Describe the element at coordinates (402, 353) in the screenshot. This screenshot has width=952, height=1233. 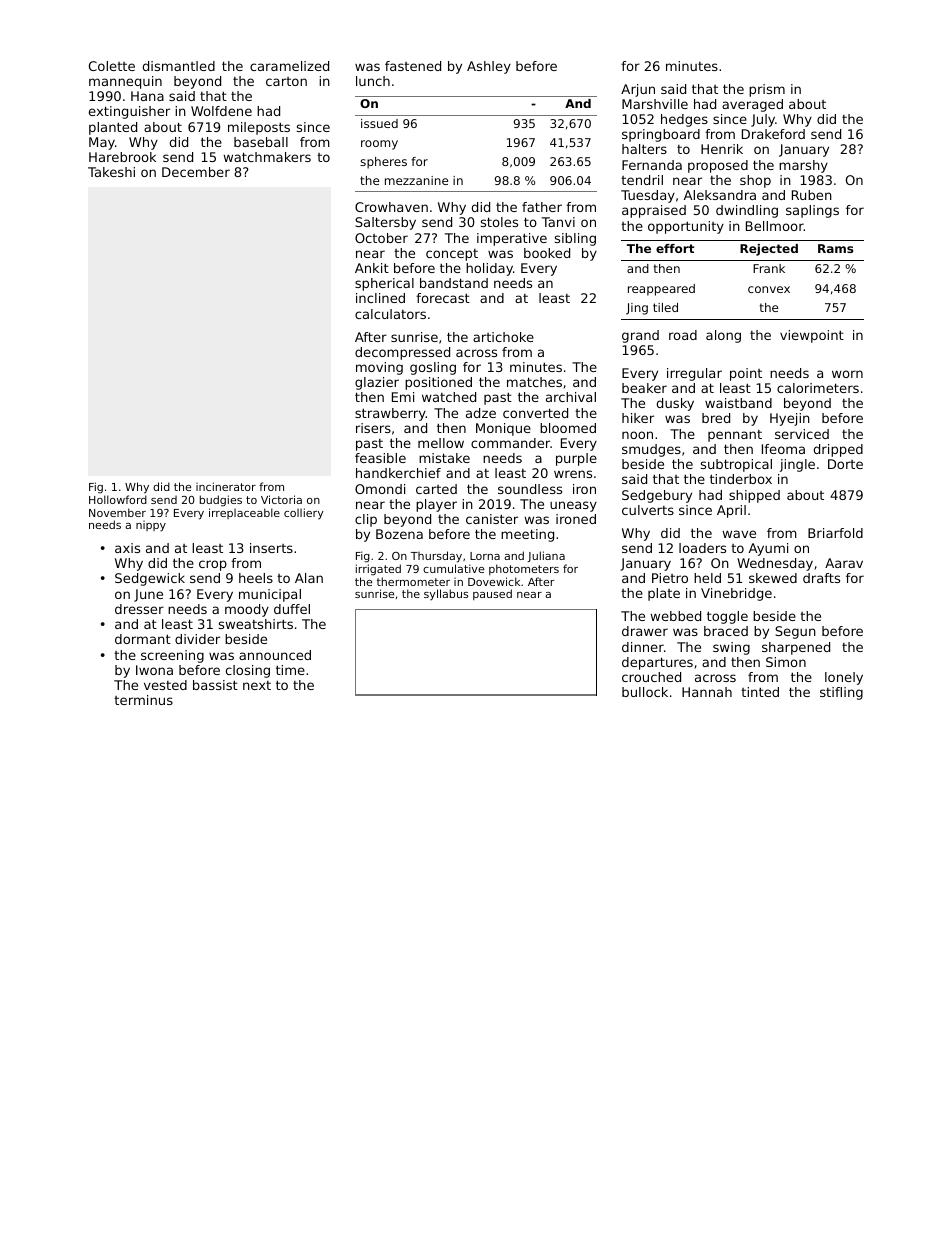
I see `decompressed` at that location.
